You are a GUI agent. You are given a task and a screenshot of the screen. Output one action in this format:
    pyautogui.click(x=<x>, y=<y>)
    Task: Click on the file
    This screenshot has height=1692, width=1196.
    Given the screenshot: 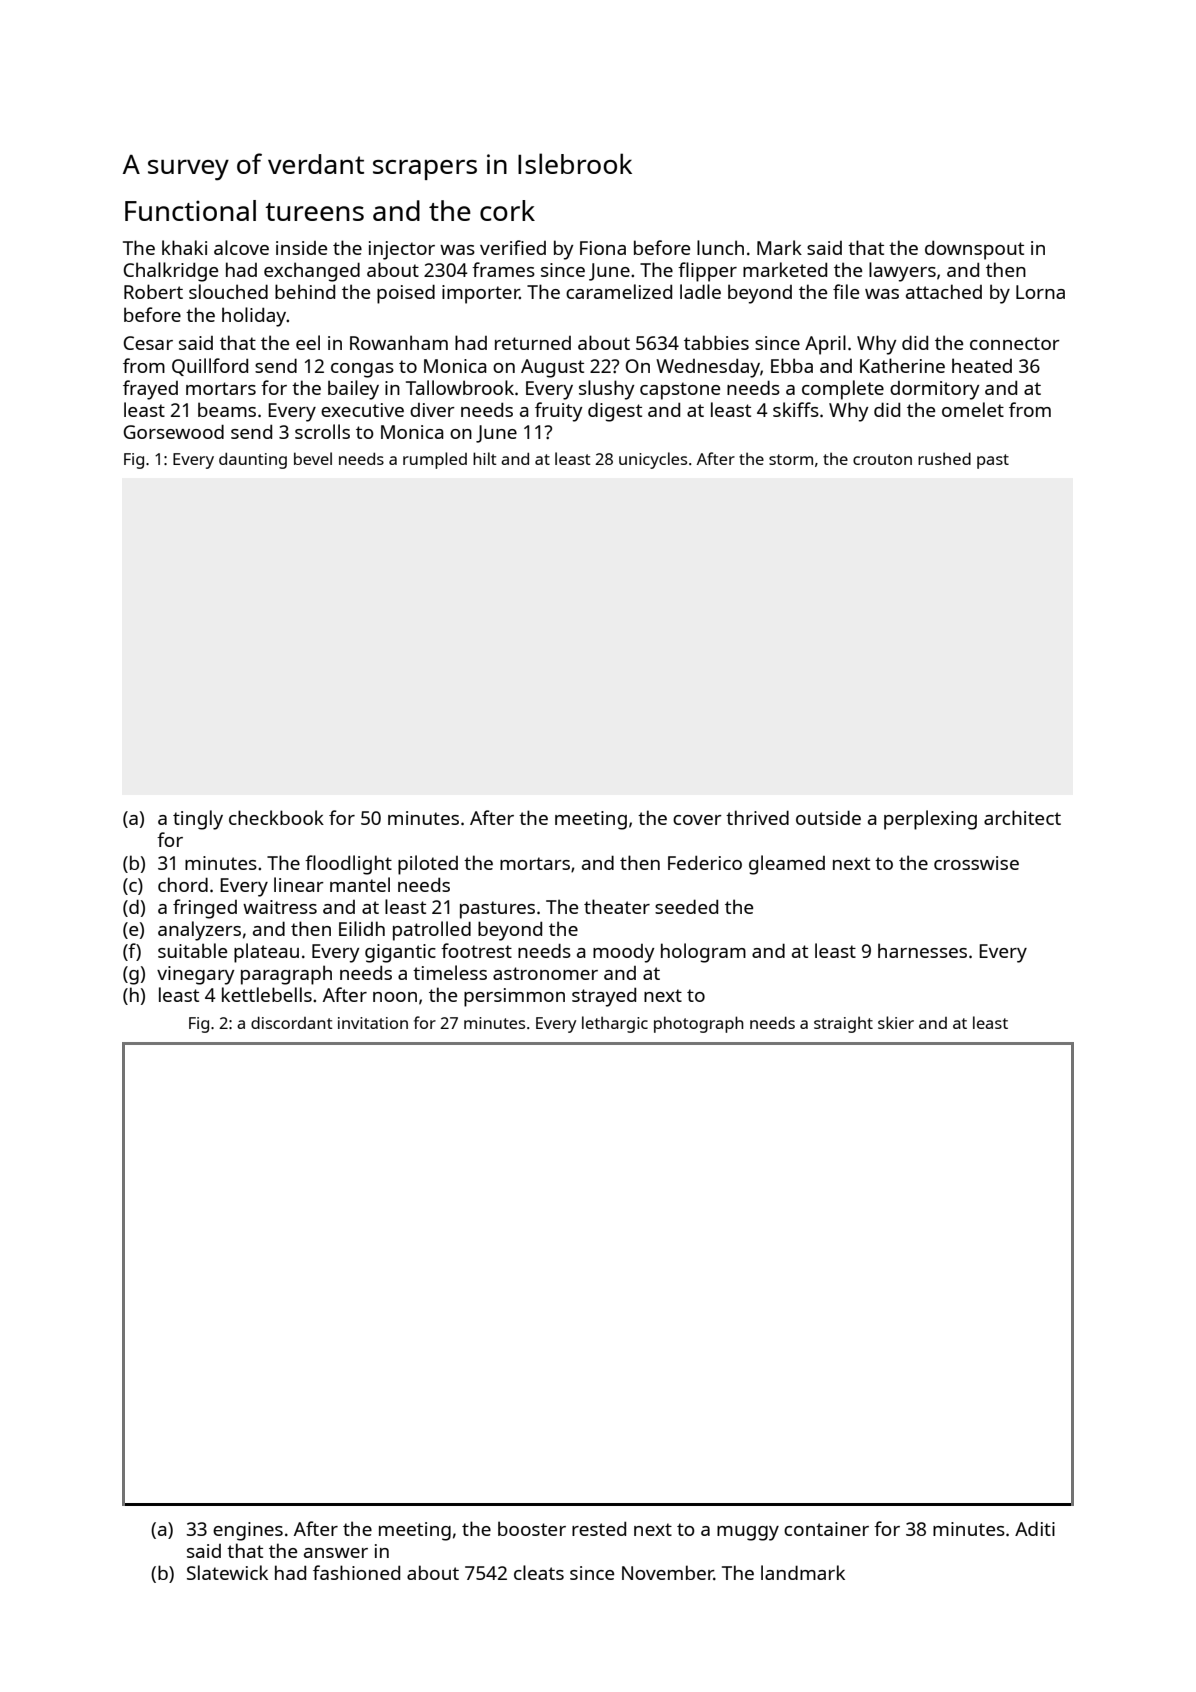 What is the action you would take?
    pyautogui.click(x=846, y=291)
